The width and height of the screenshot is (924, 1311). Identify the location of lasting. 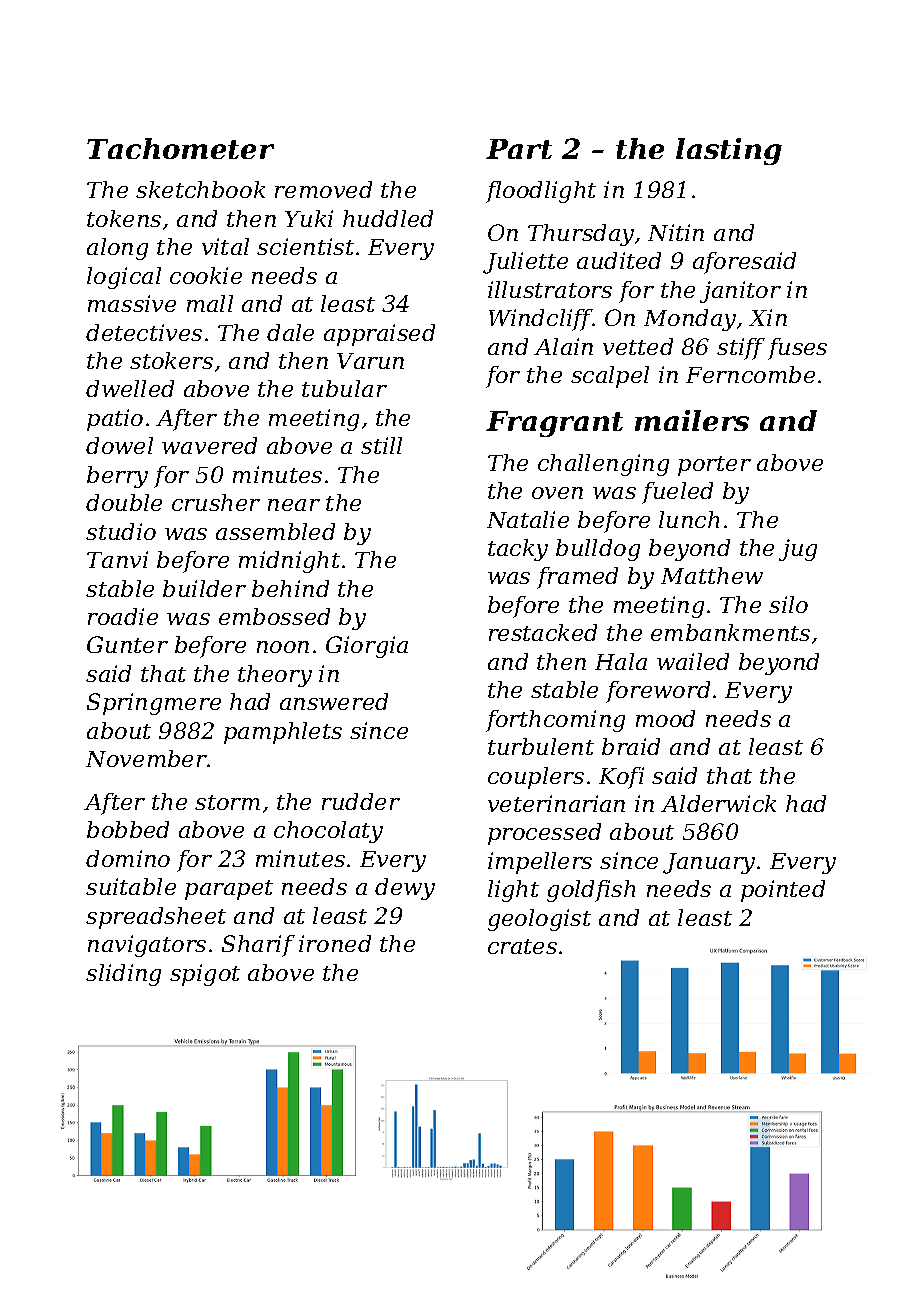
(729, 151).
